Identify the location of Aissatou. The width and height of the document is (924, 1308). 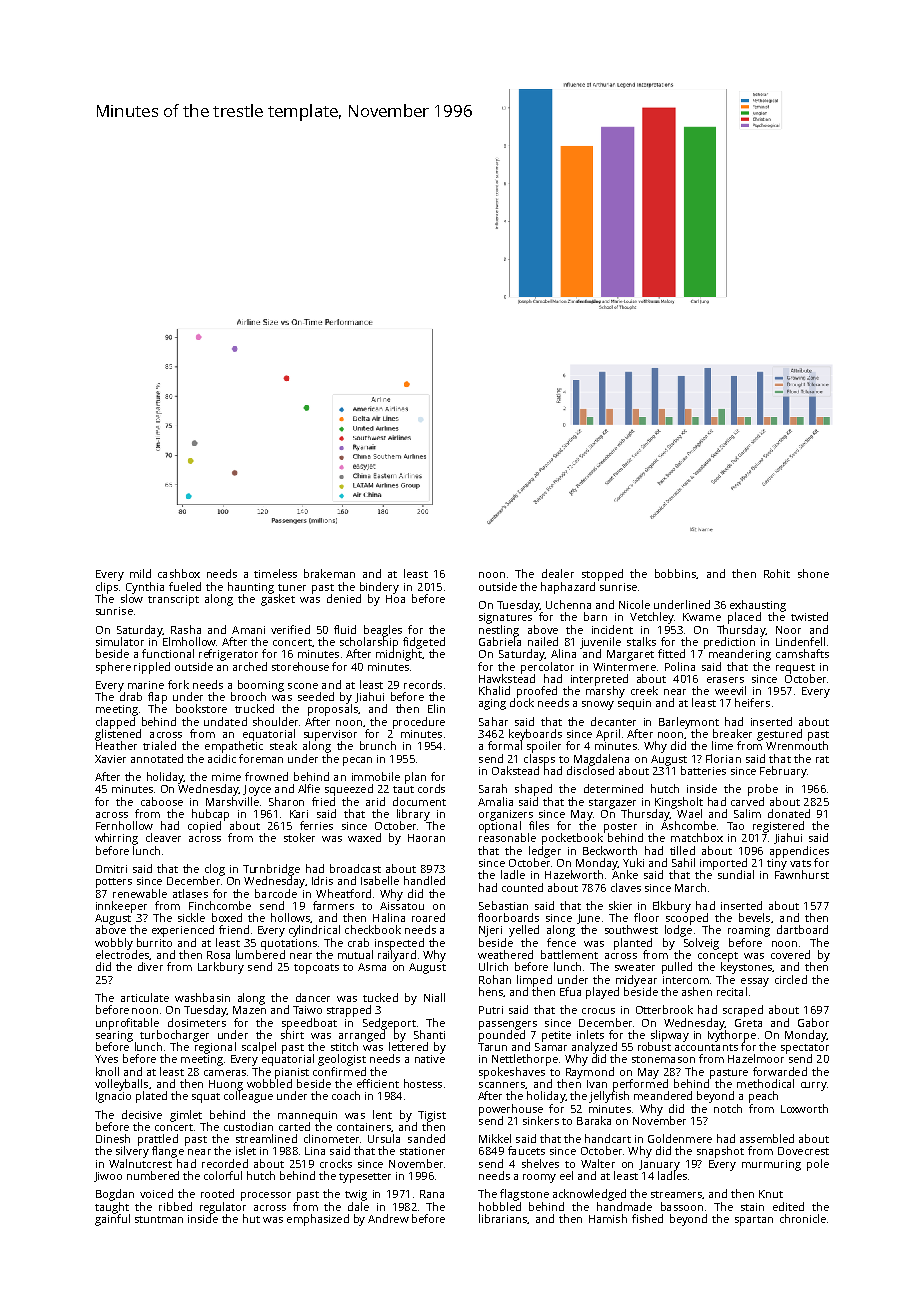
(402, 906).
